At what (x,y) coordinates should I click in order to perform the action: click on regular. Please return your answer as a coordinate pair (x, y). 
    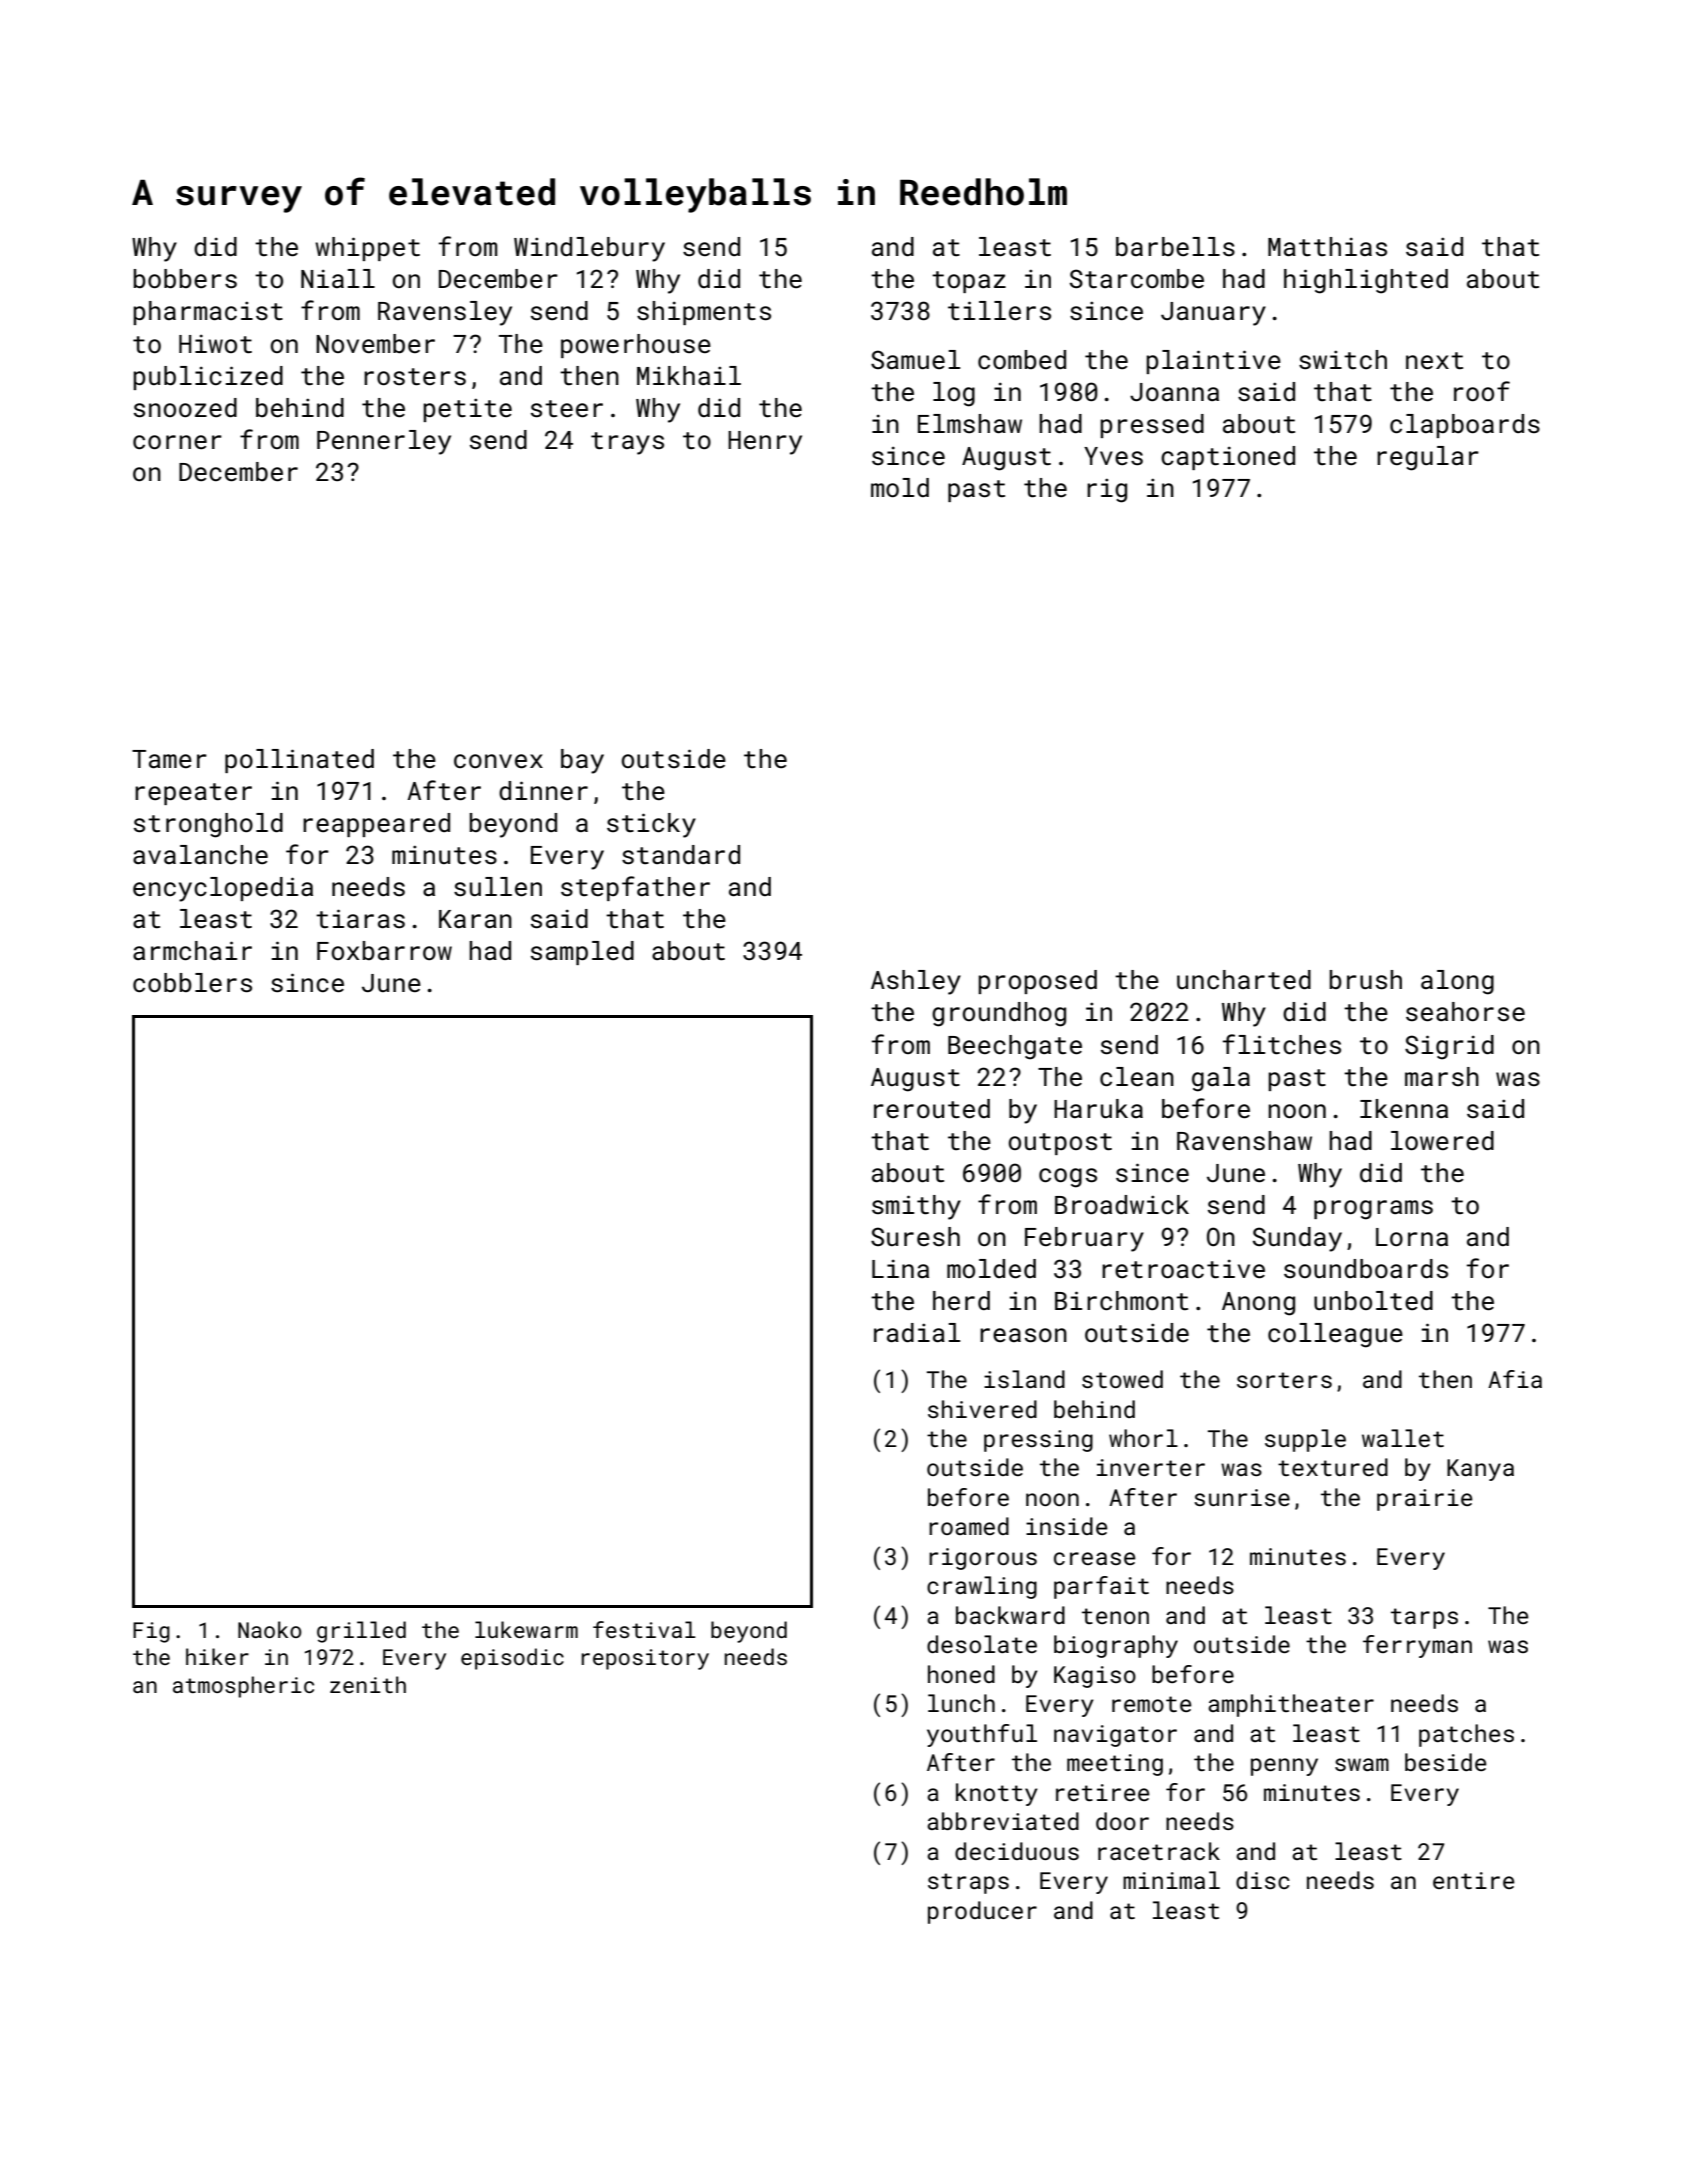
    Looking at the image, I should click on (1428, 458).
